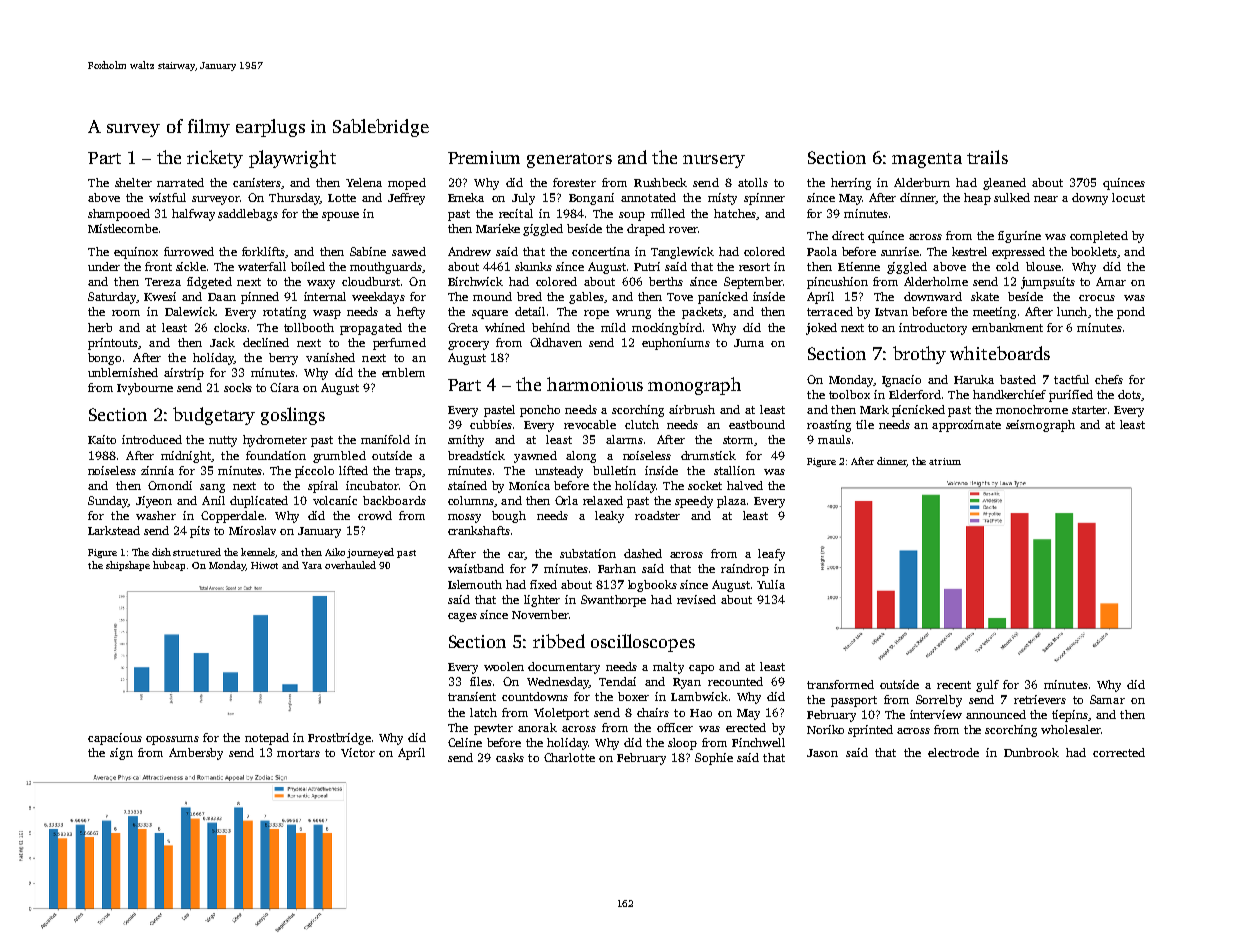  What do you see at coordinates (100, 327) in the screenshot?
I see `herb` at bounding box center [100, 327].
